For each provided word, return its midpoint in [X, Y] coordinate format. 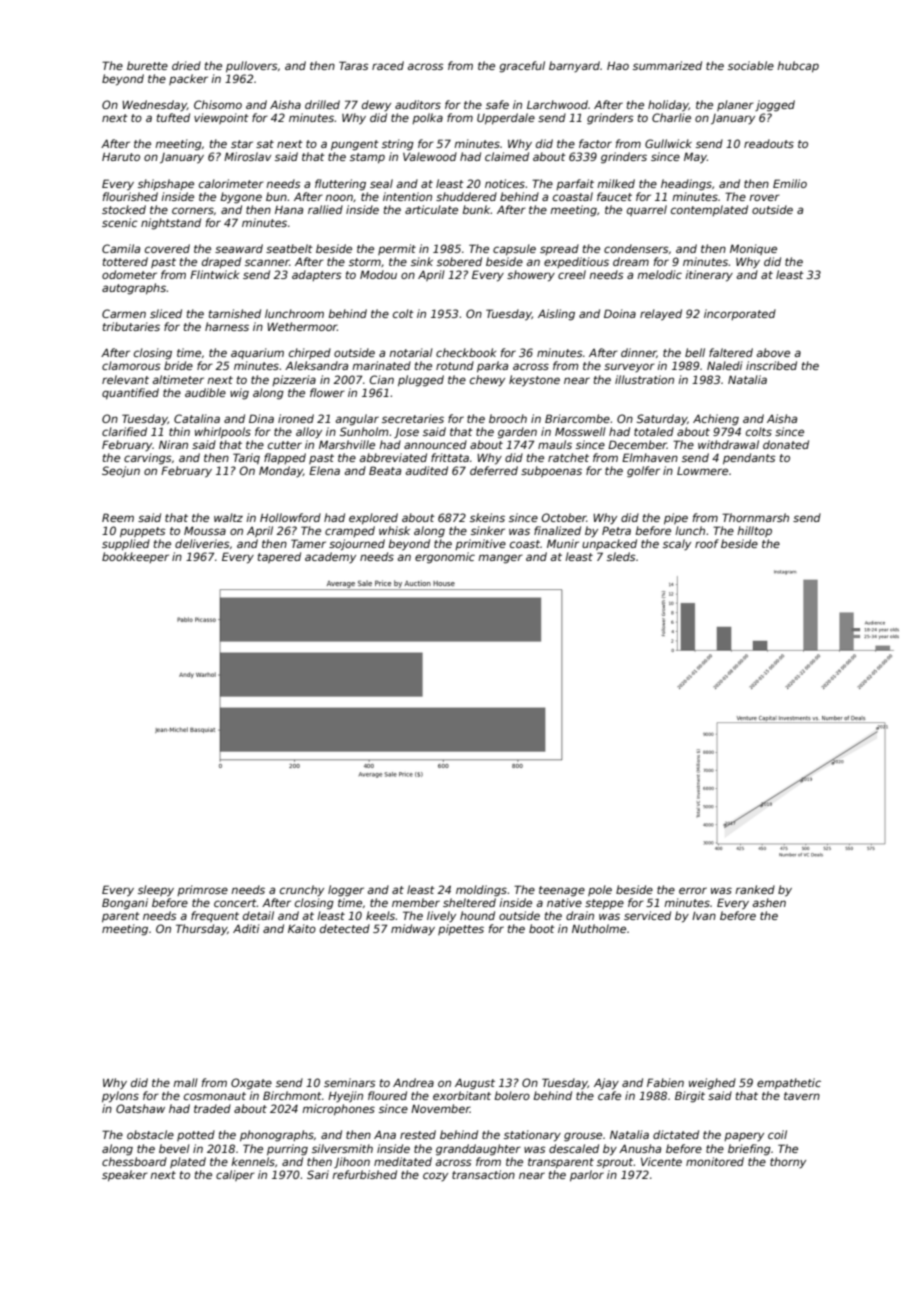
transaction [483, 1174]
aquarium [257, 353]
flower [327, 392]
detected [345, 928]
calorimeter [231, 183]
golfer [643, 472]
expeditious [576, 262]
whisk [394, 530]
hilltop [754, 531]
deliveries [202, 543]
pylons [120, 1097]
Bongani [125, 904]
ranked [755, 889]
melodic [659, 274]
